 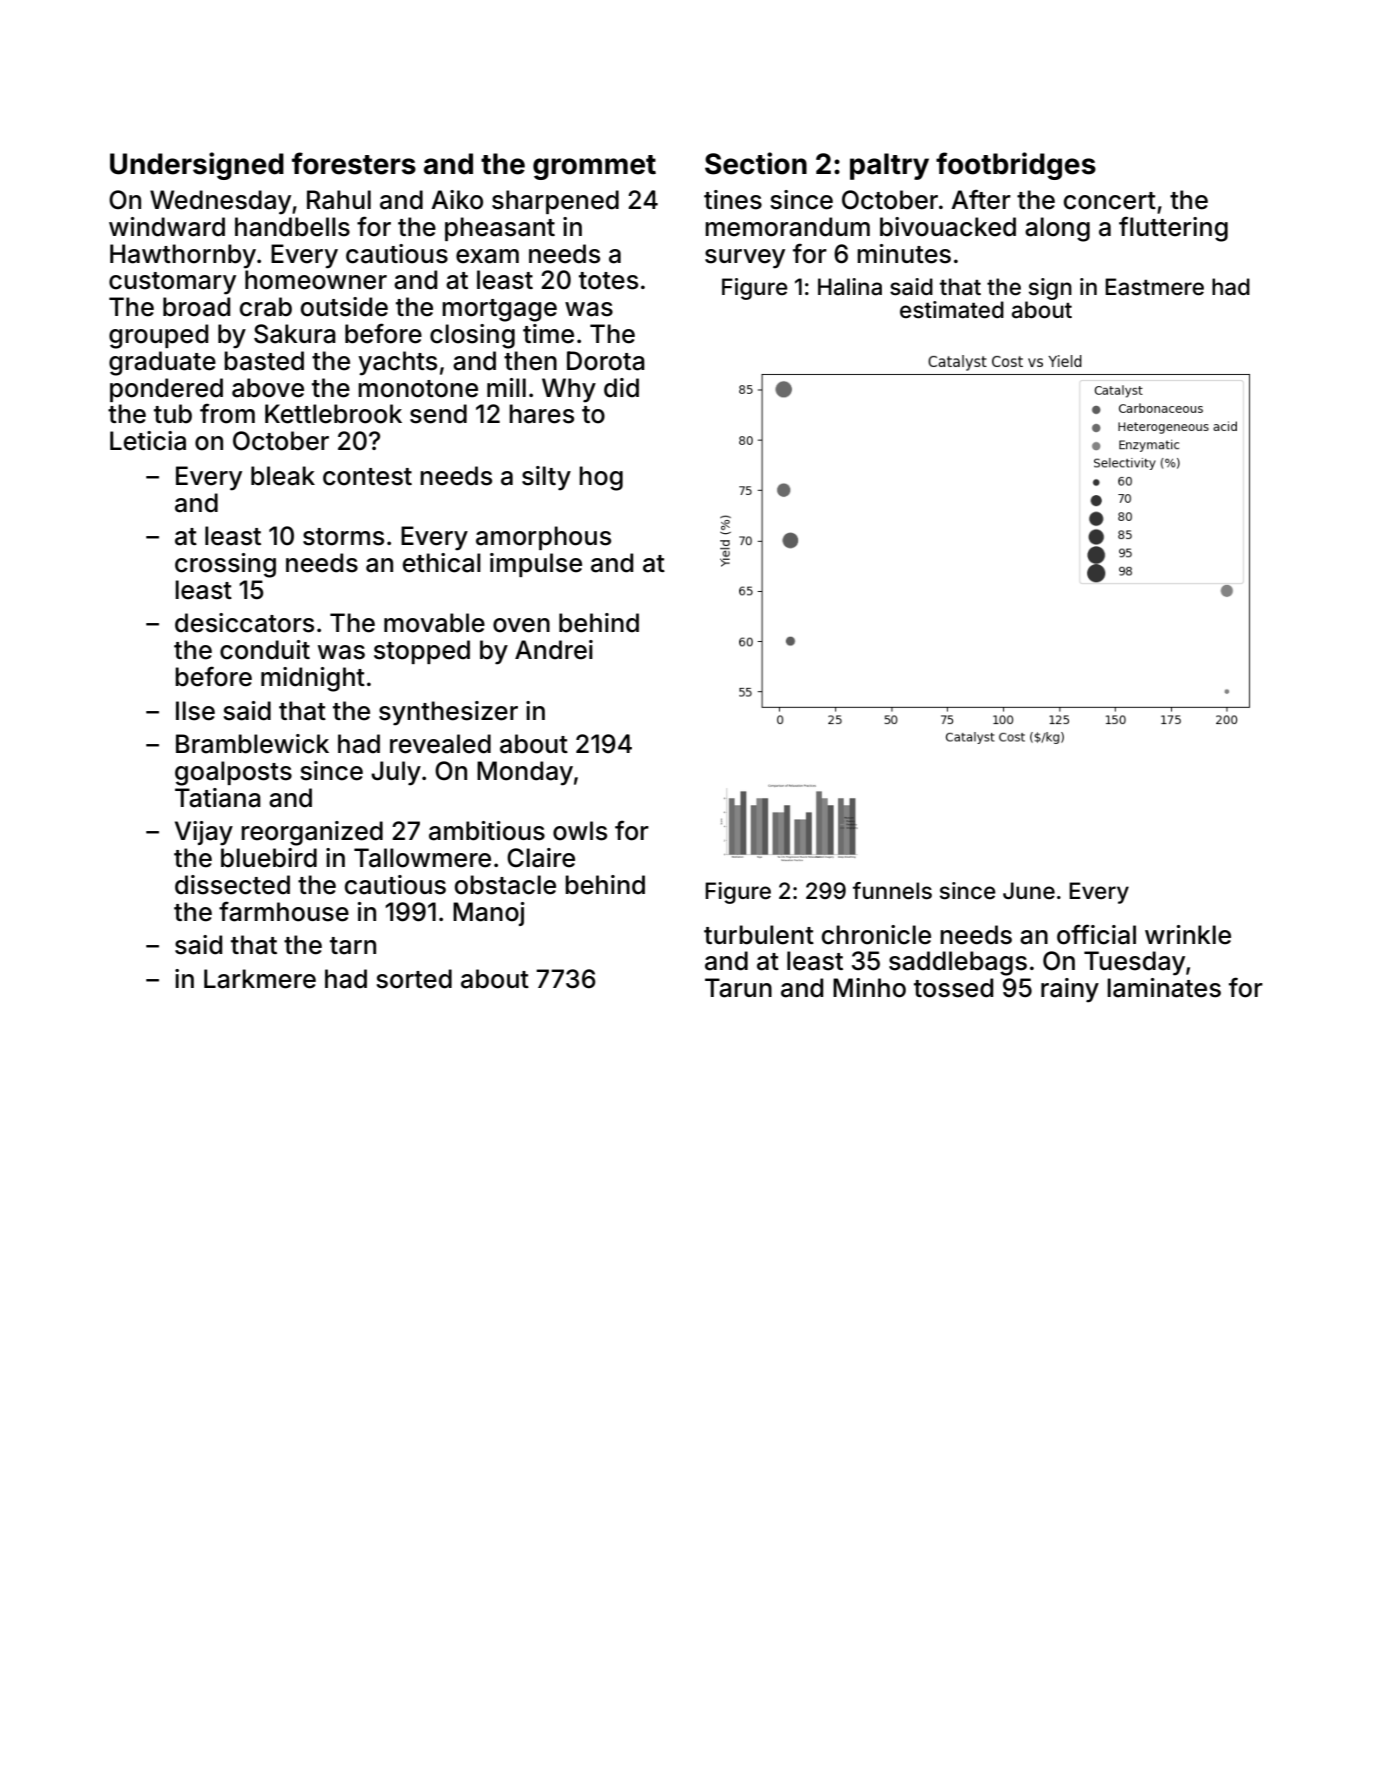 What do you see at coordinates (1154, 287) in the screenshot?
I see `Eastmere` at bounding box center [1154, 287].
